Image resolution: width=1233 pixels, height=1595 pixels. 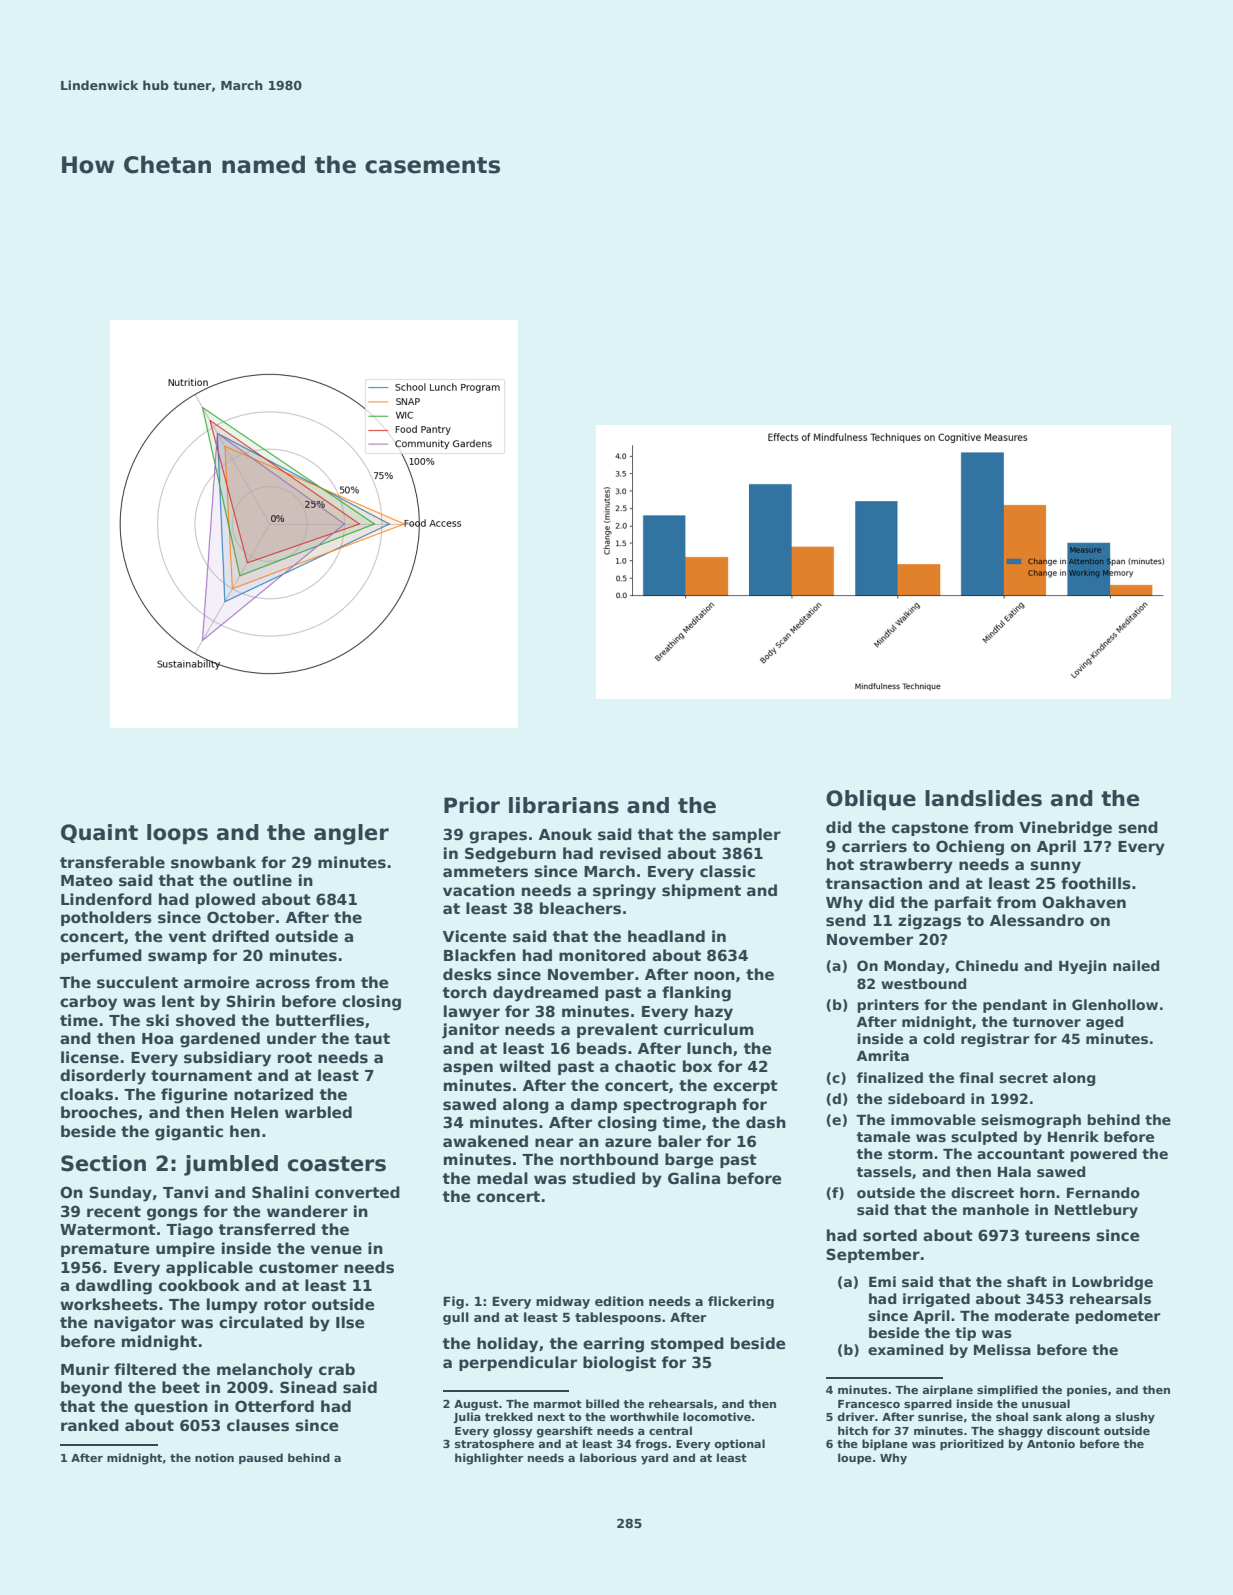 What do you see at coordinates (983, 798) in the screenshot?
I see `landslides` at bounding box center [983, 798].
